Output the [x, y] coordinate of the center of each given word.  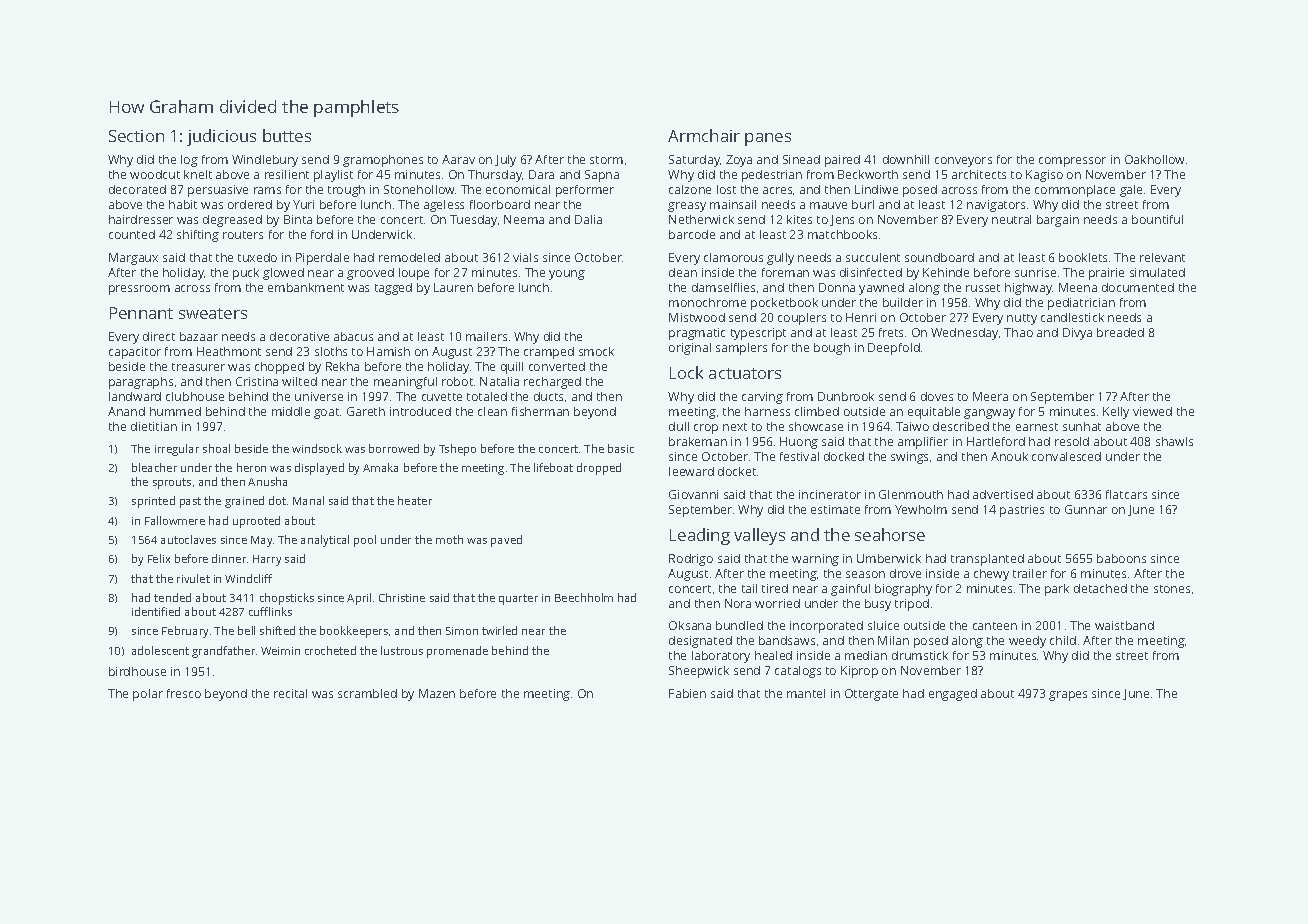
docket [737, 471]
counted [132, 234]
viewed [1152, 411]
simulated [1157, 272]
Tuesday [473, 221]
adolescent [160, 650]
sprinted [153, 502]
